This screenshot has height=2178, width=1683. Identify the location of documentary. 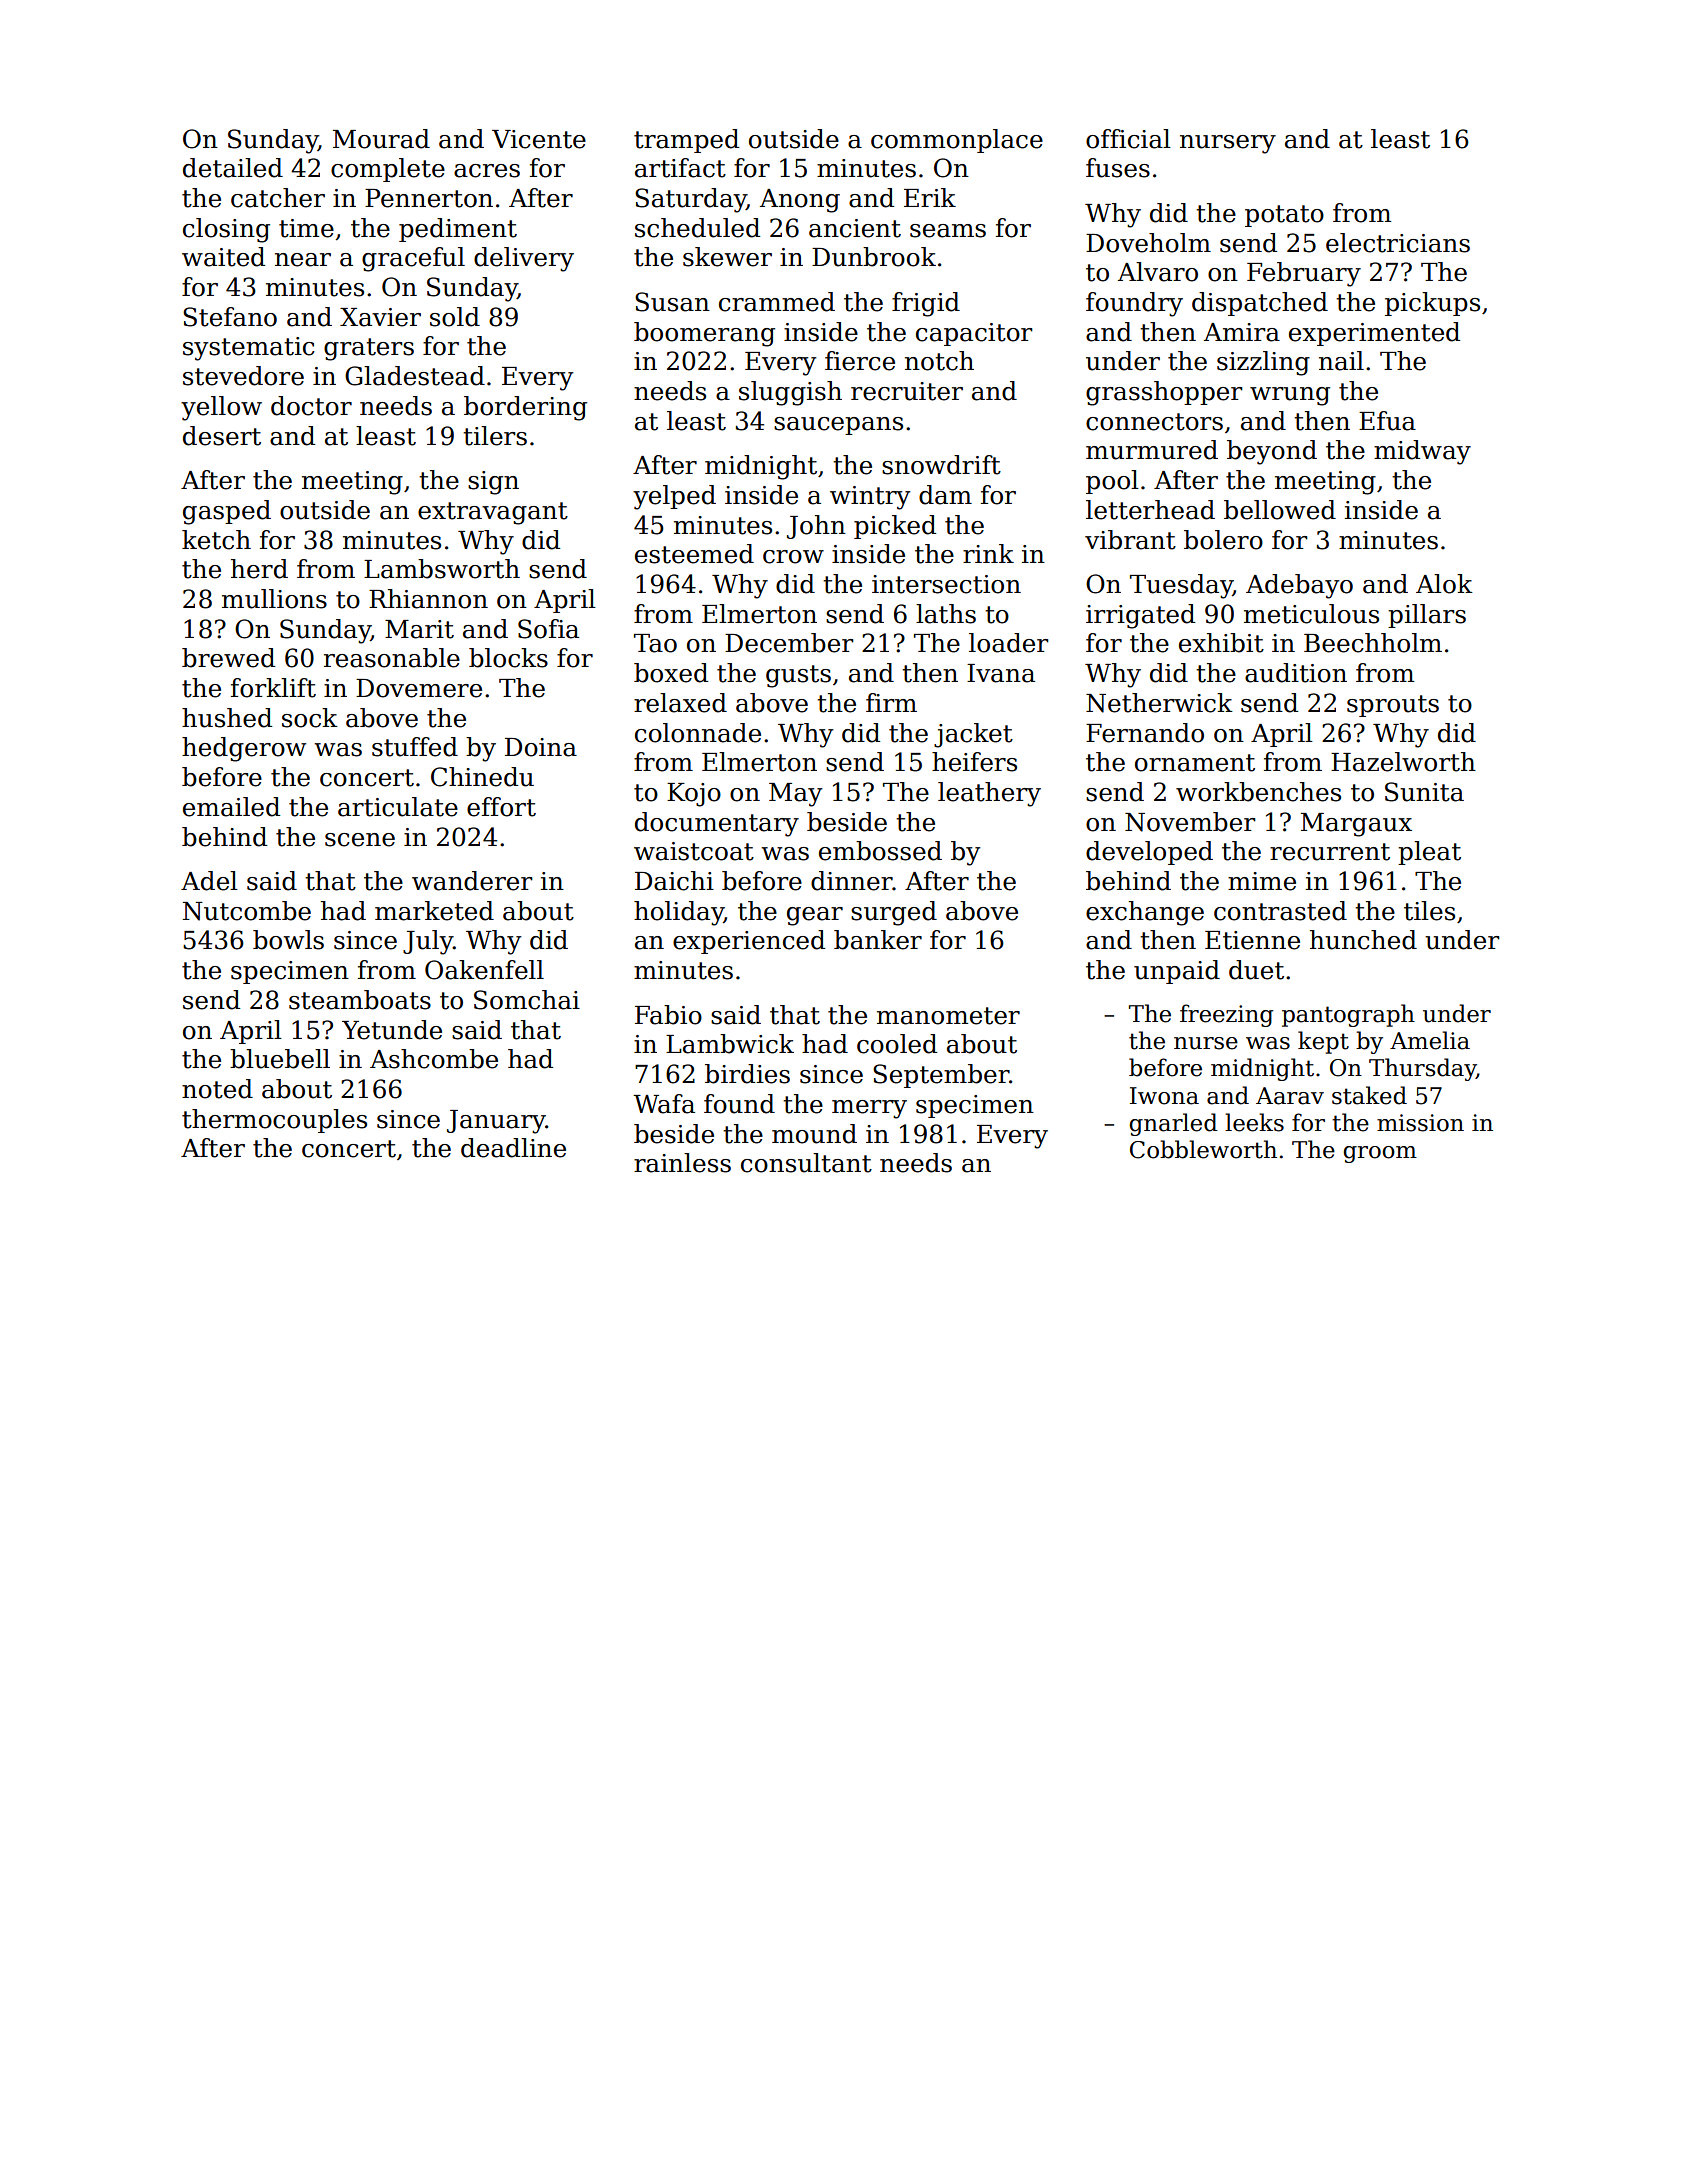
(717, 824).
